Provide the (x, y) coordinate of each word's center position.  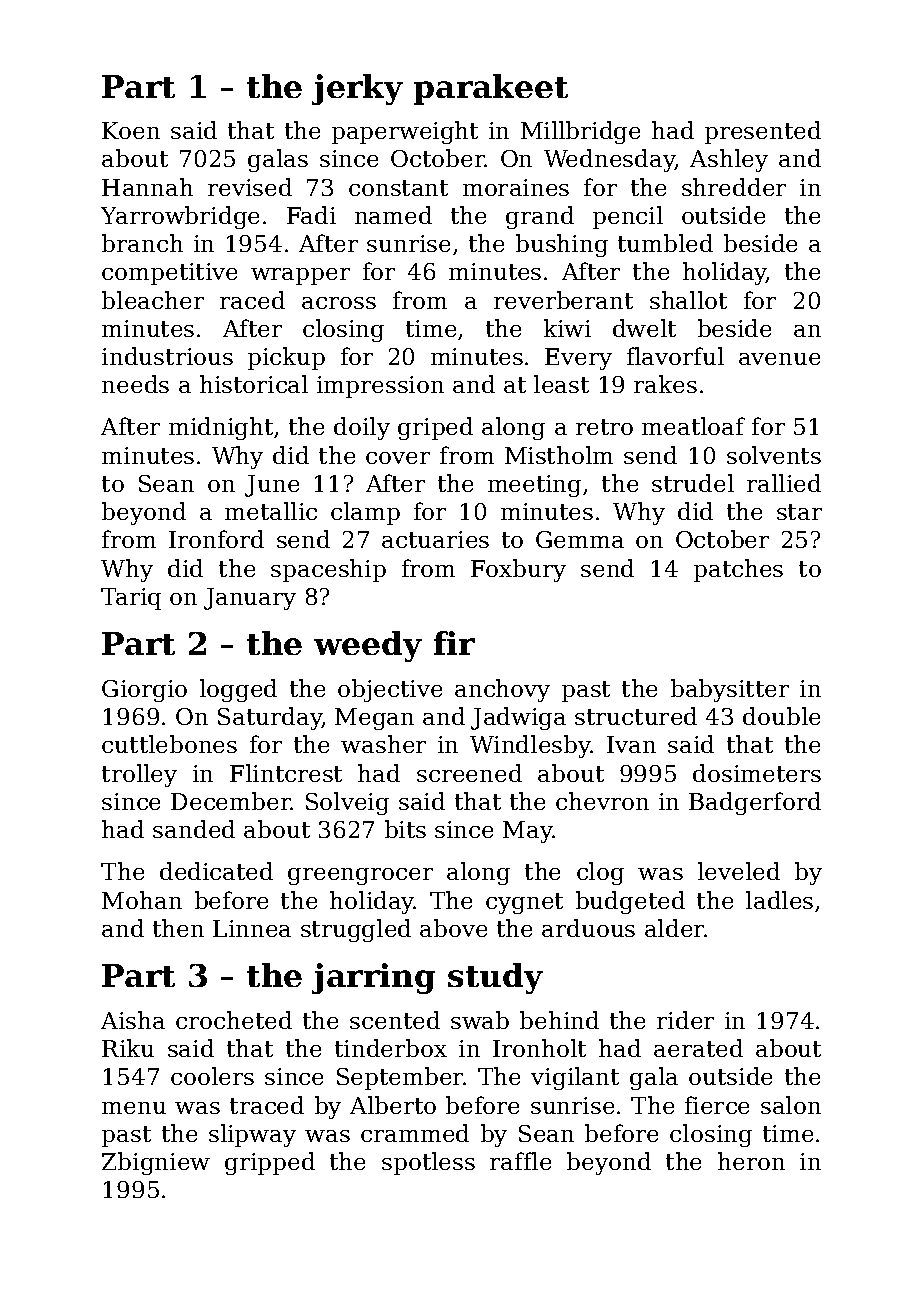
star (799, 512)
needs (135, 384)
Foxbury (518, 570)
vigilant (575, 1078)
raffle (520, 1161)
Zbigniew (156, 1163)
